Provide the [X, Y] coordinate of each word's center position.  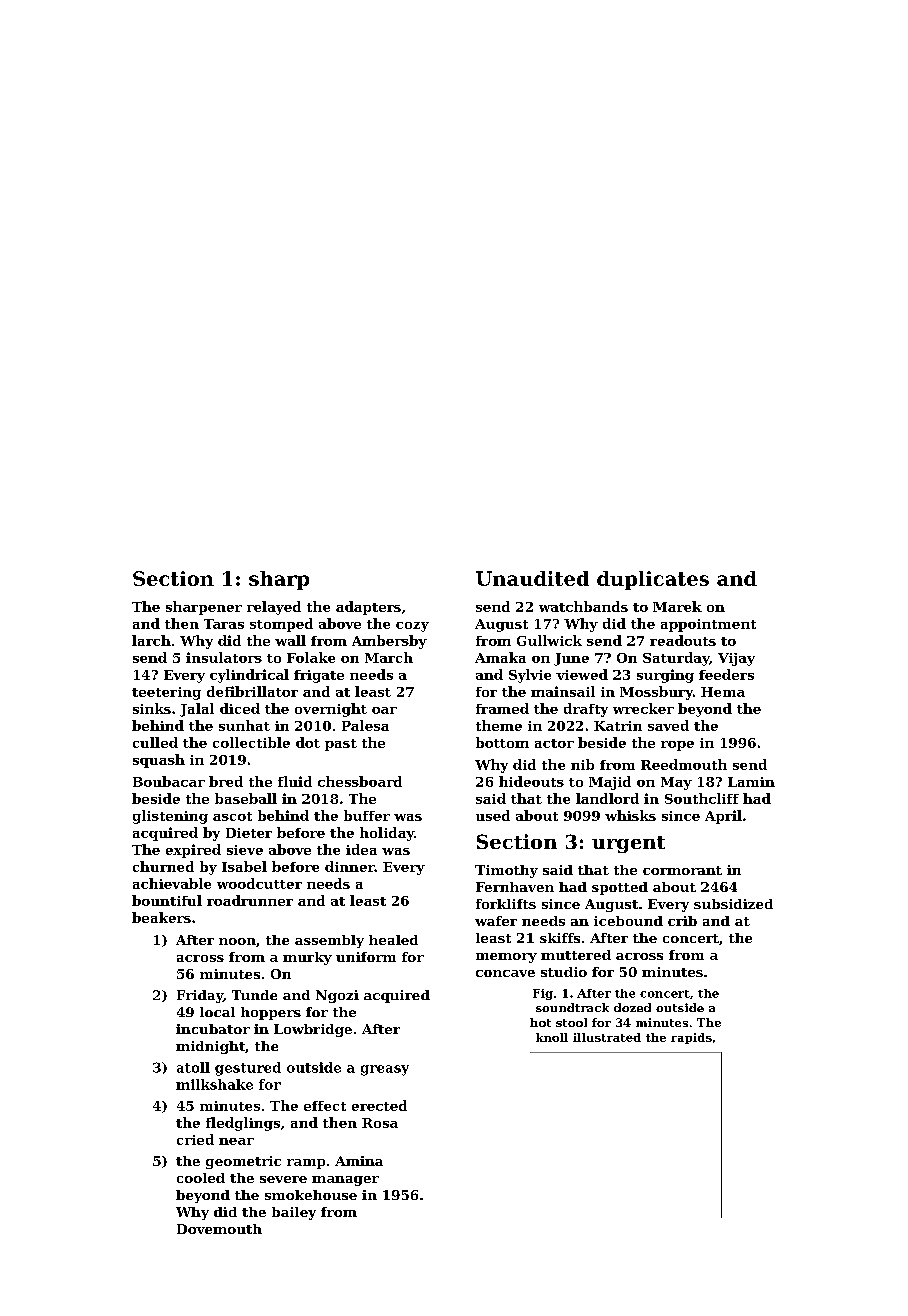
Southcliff [702, 798]
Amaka [500, 657]
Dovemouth [219, 1229]
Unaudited [532, 578]
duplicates [653, 580]
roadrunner [250, 900]
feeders [726, 674]
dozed [632, 1007]
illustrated [607, 1037]
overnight [331, 710]
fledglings [243, 1124]
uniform [366, 957]
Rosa [380, 1123]
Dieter [249, 833]
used [493, 815]
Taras [224, 624]
